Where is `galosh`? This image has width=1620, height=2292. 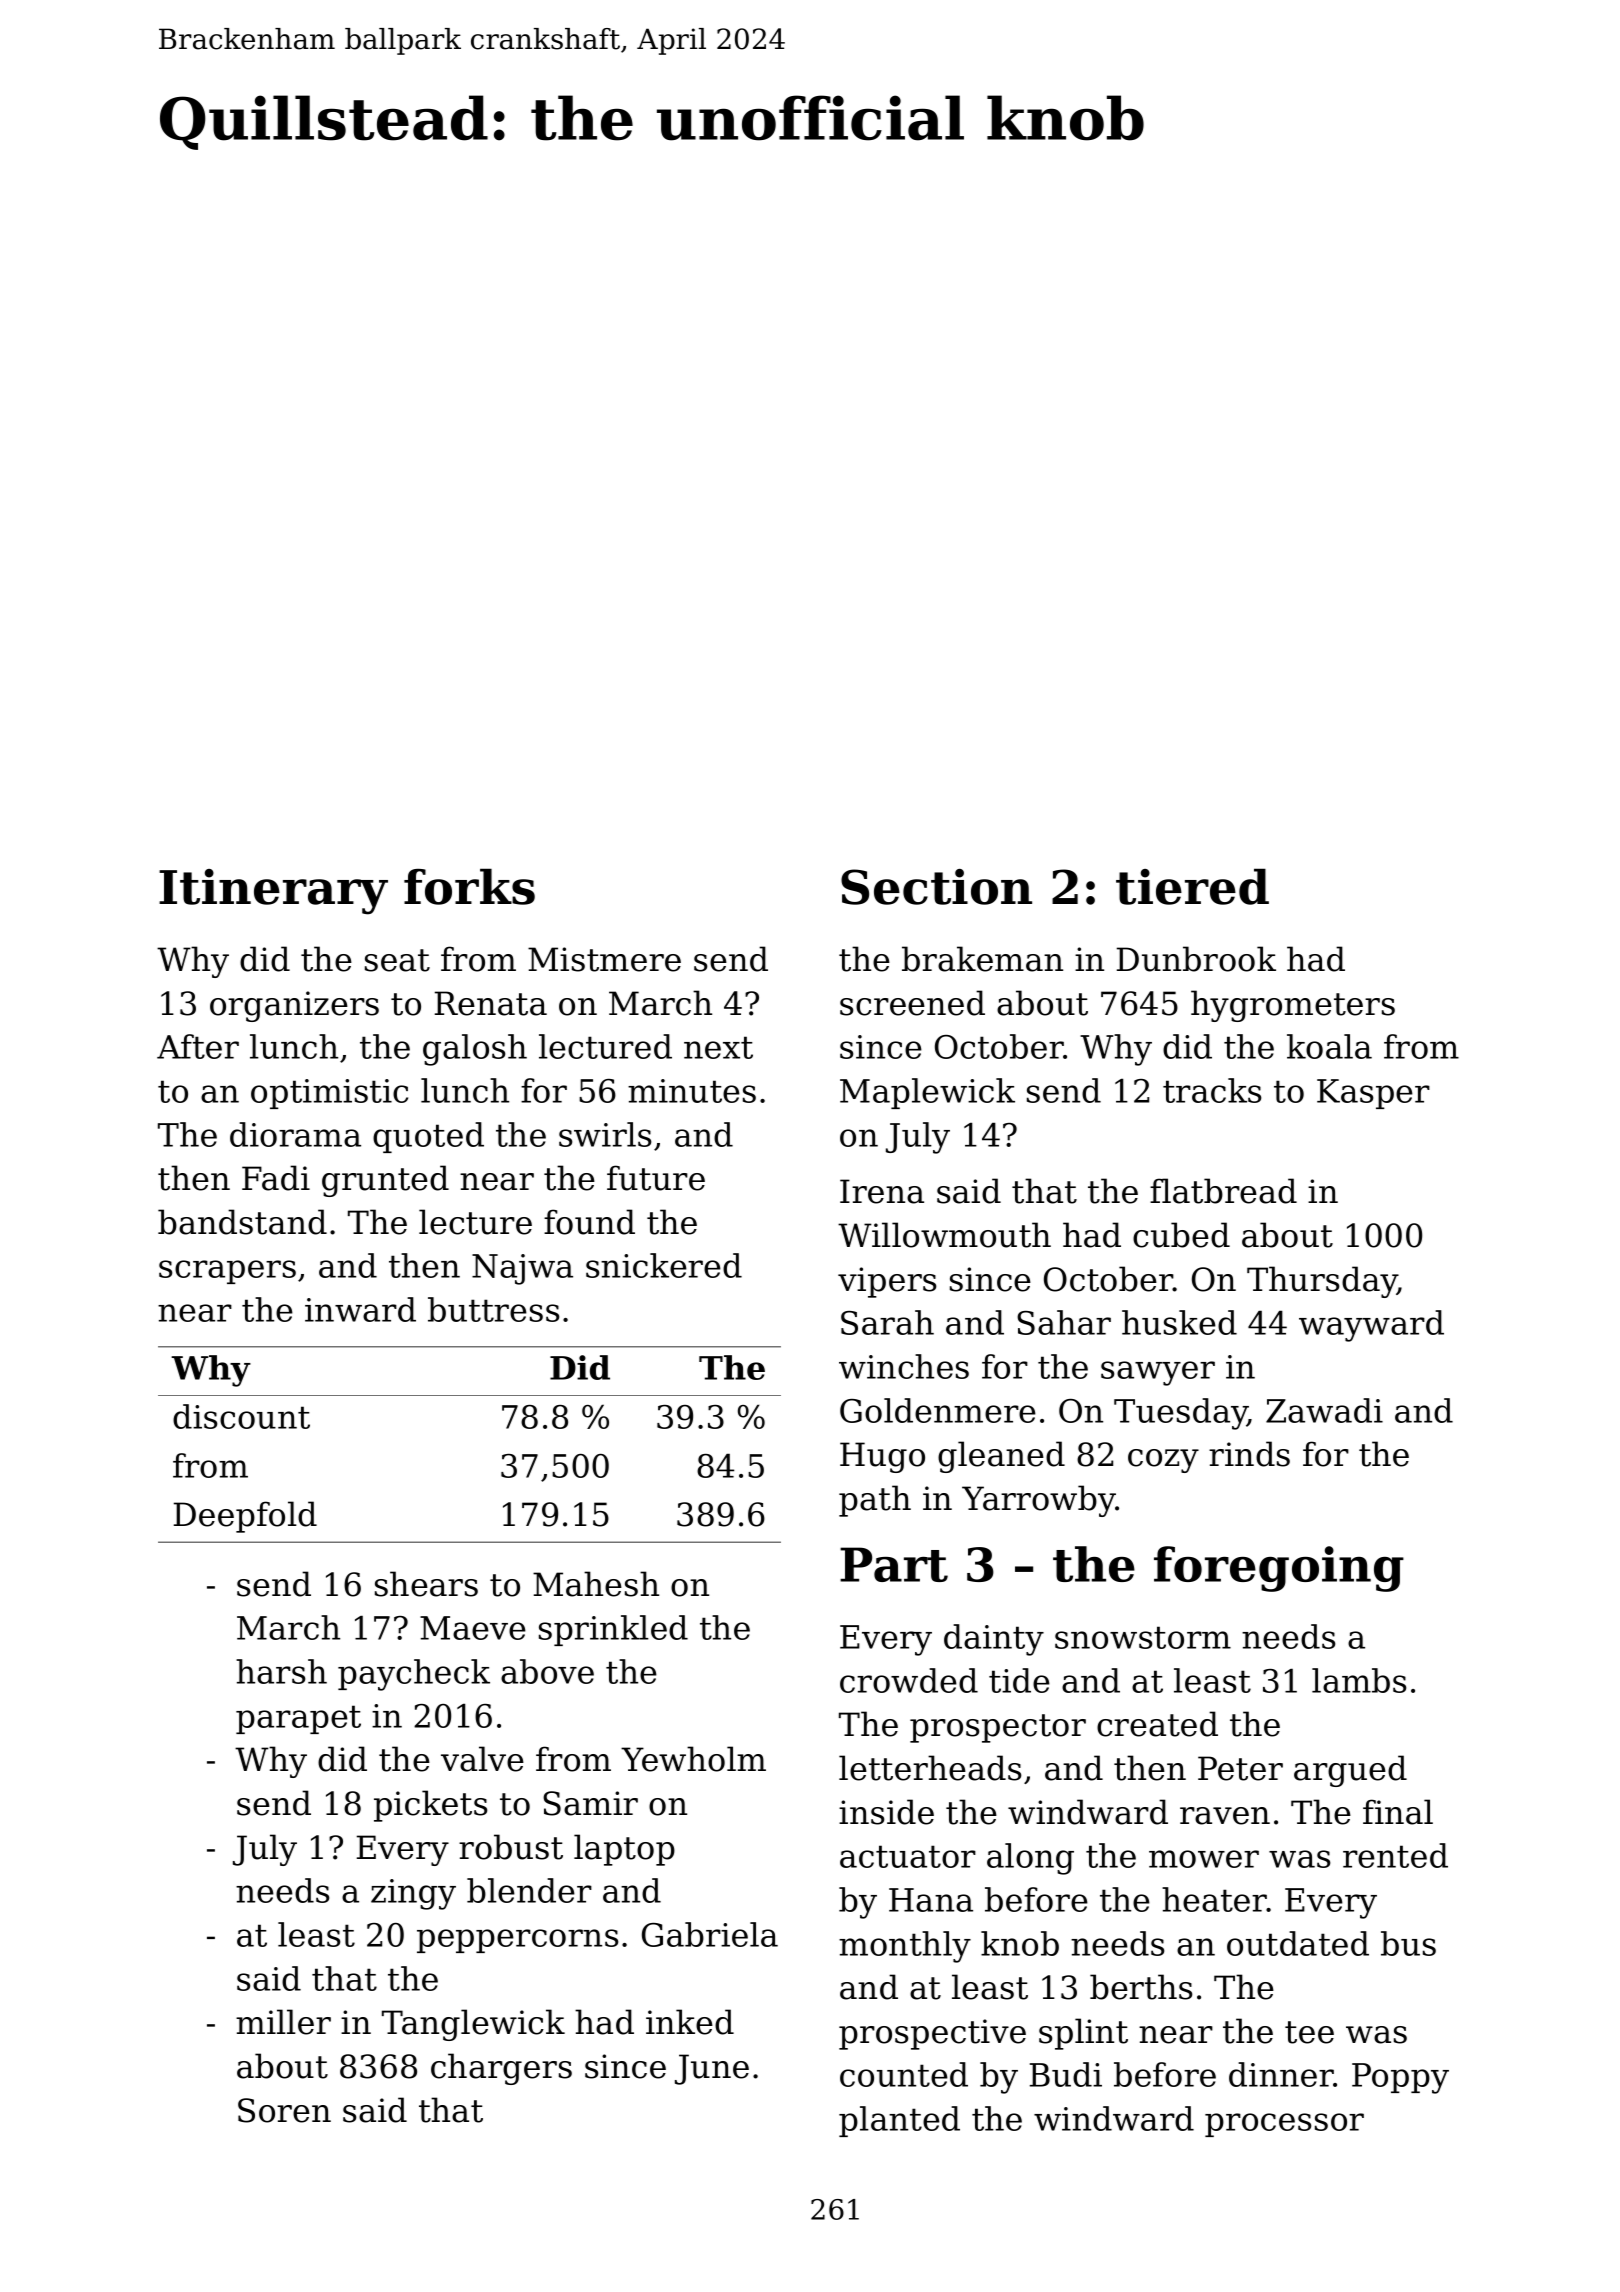
galosh is located at coordinates (475, 1050).
